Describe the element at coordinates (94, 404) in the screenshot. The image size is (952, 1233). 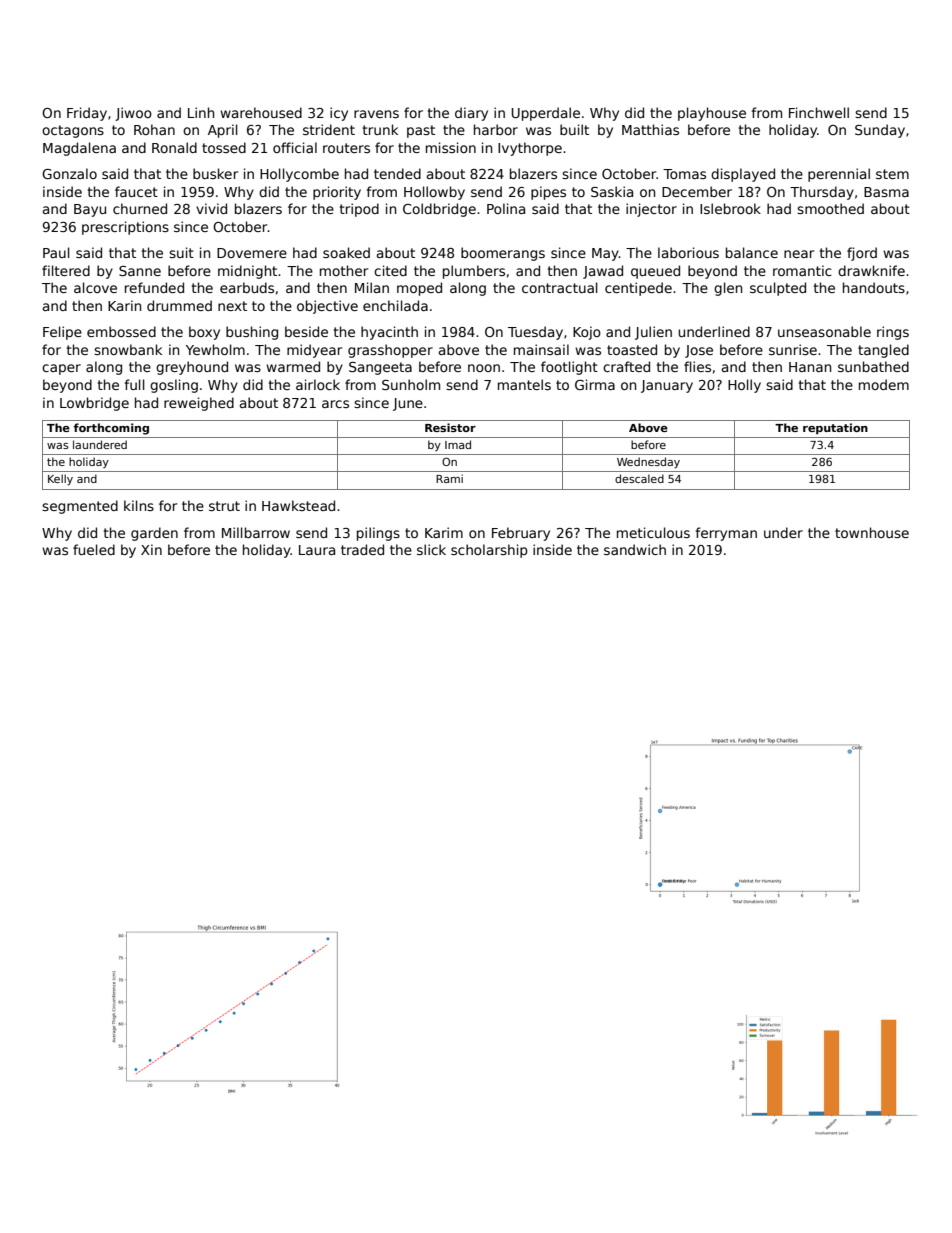
I see `Lowbridge` at that location.
